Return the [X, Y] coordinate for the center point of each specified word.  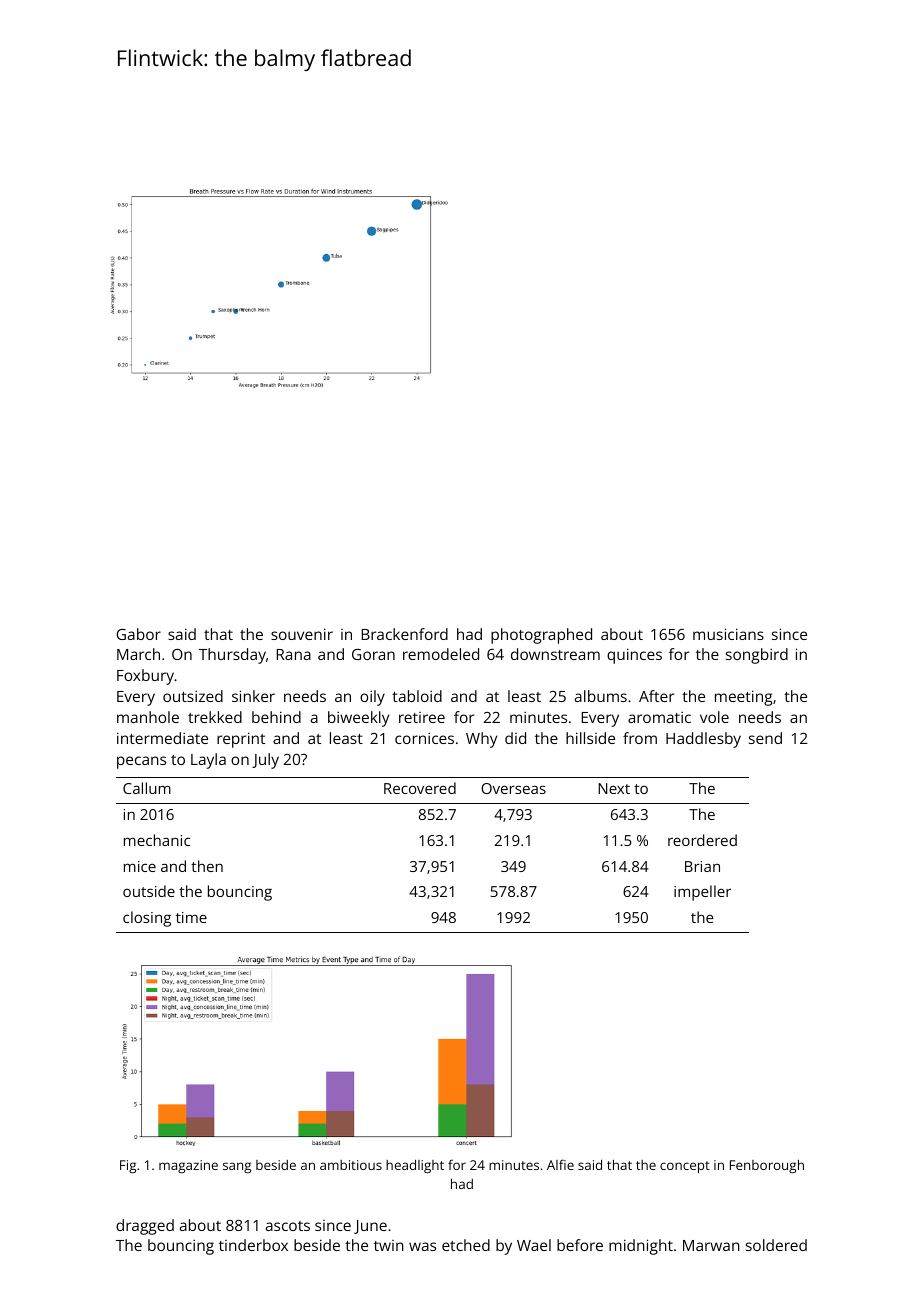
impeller [702, 893]
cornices [424, 738]
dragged [145, 1227]
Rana [294, 654]
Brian [702, 866]
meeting [743, 698]
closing [147, 919]
